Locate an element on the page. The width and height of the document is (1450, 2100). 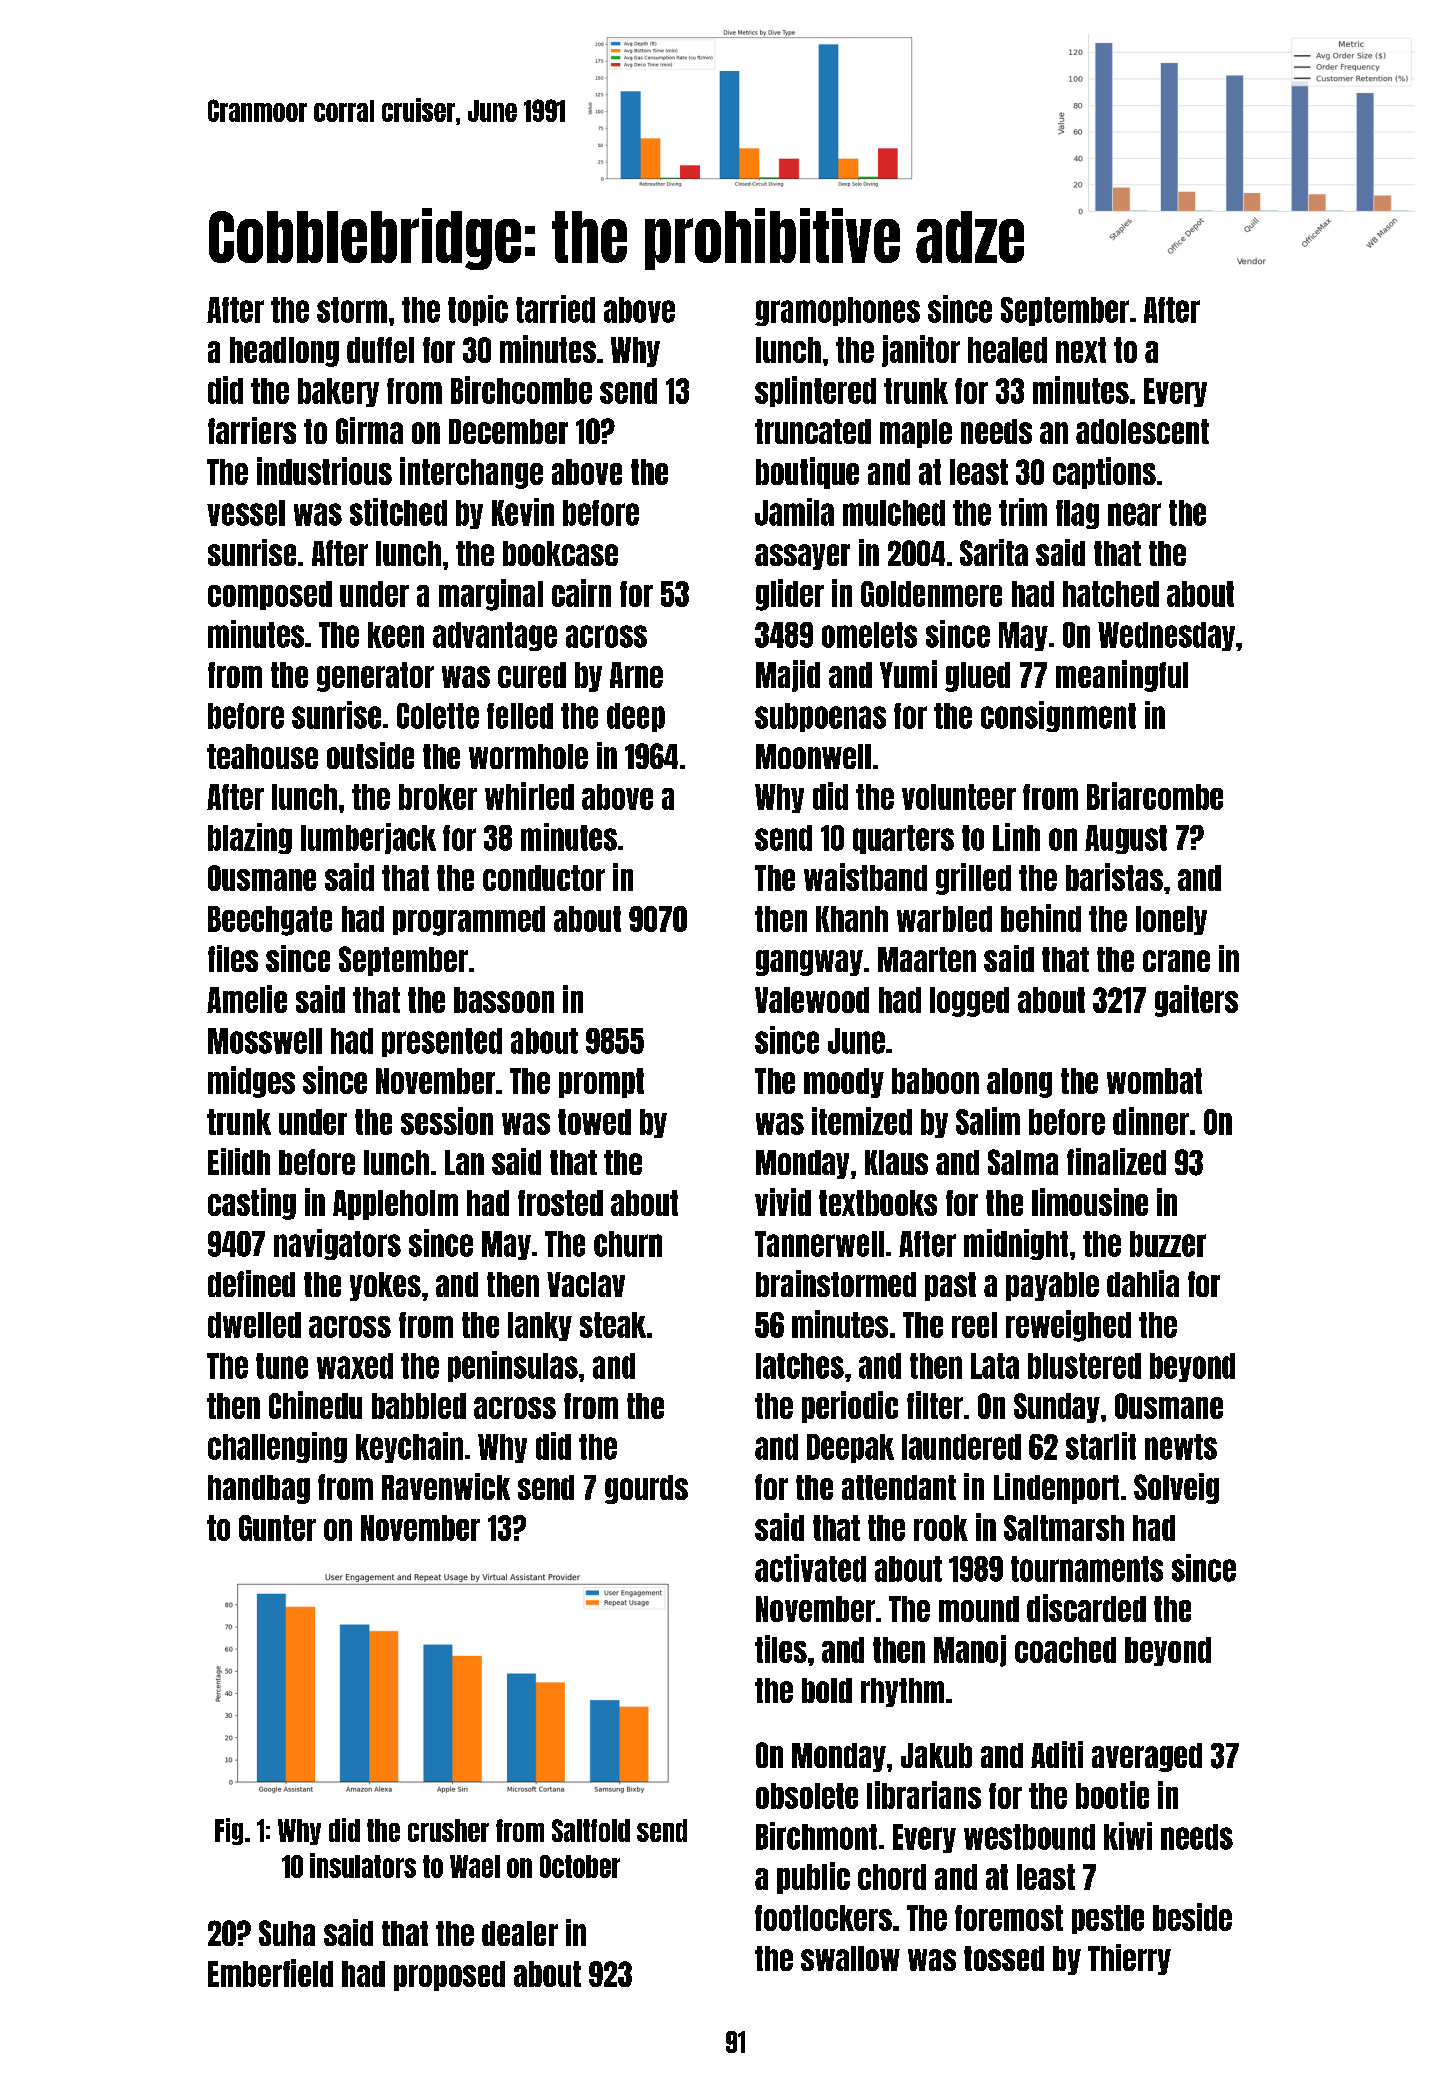
tarried is located at coordinates (555, 309).
